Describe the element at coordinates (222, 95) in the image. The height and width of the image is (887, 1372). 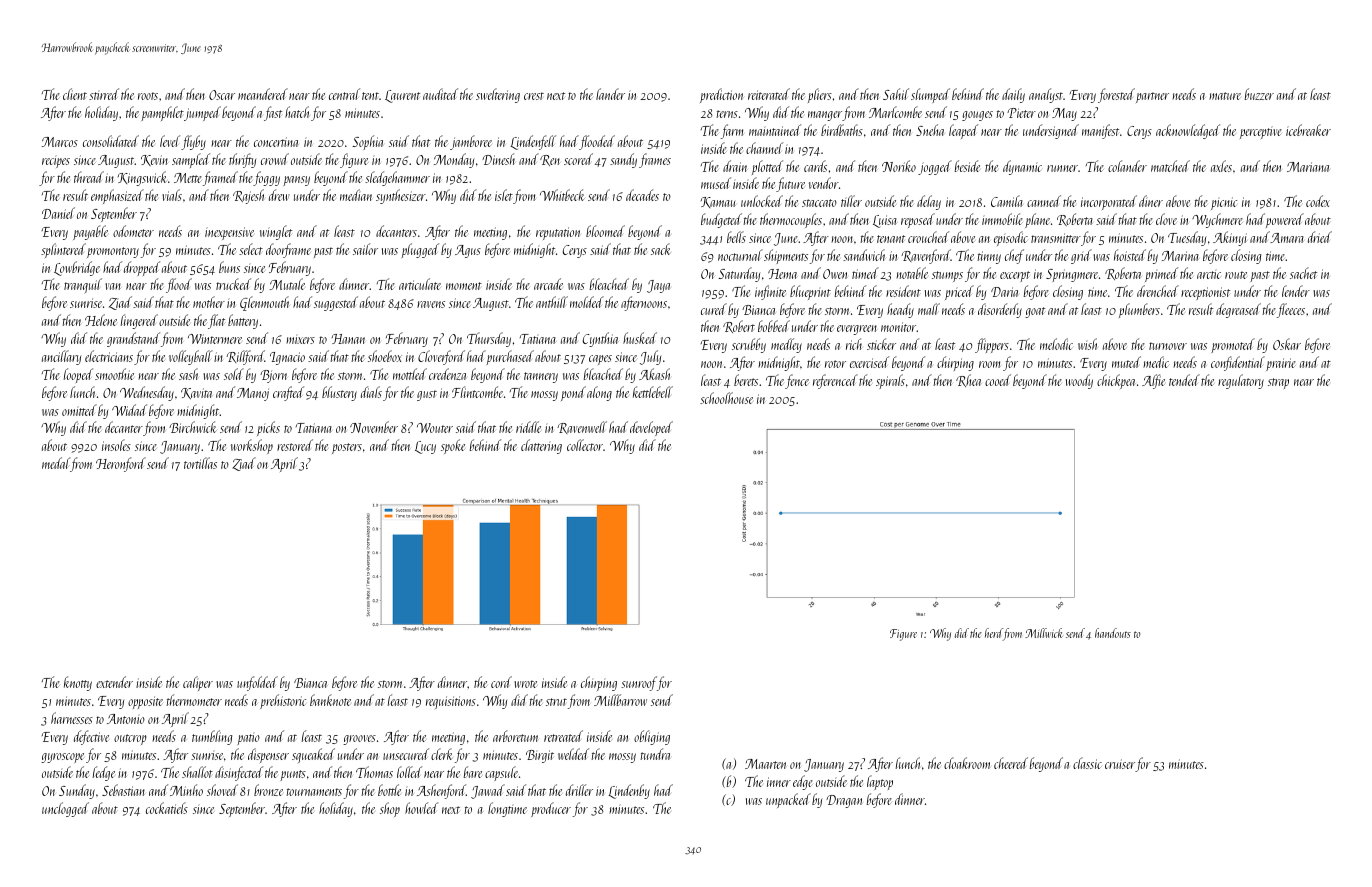
I see `Oscar` at that location.
